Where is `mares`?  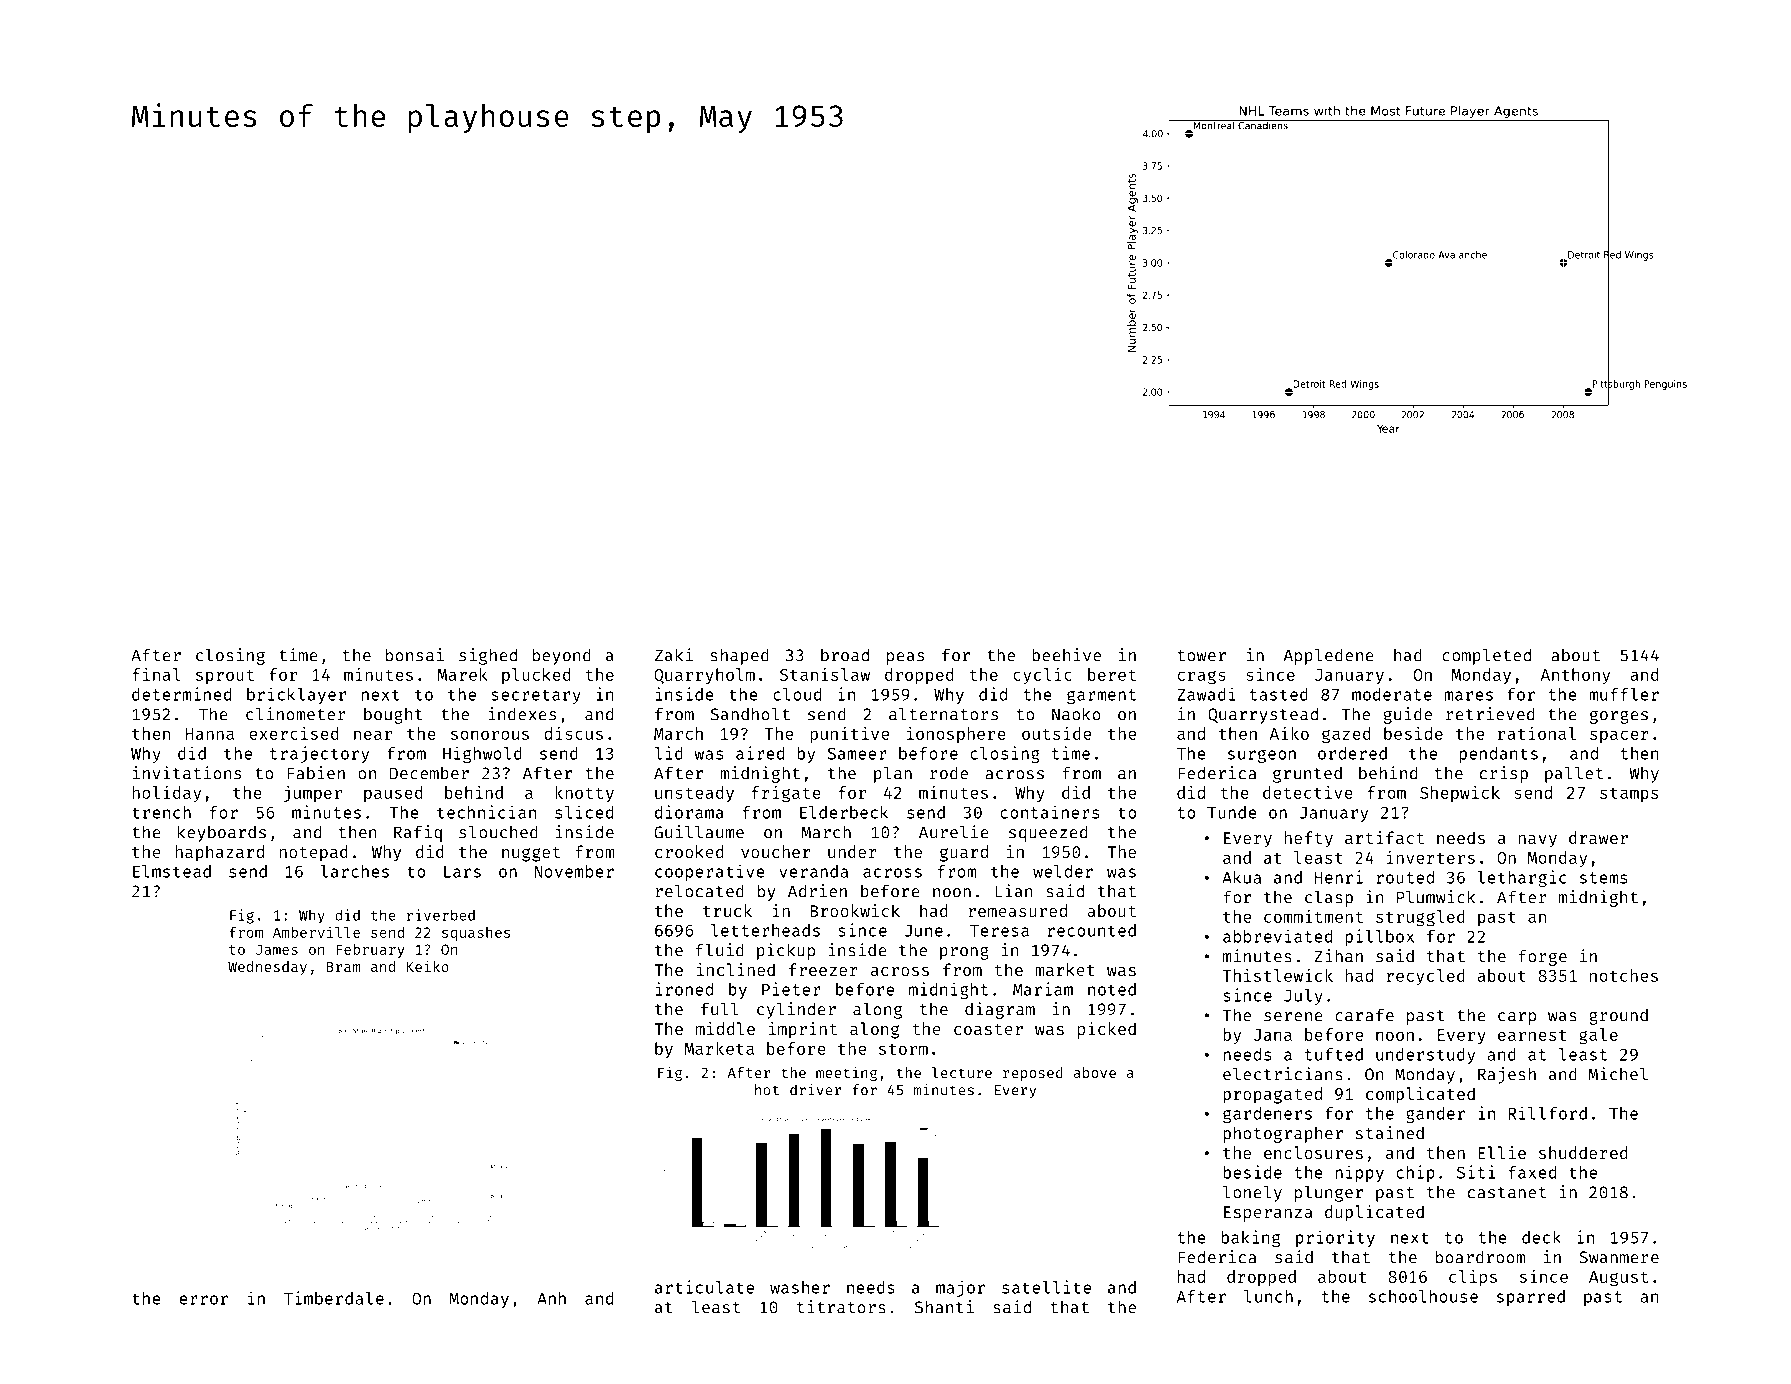 mares is located at coordinates (1469, 696).
